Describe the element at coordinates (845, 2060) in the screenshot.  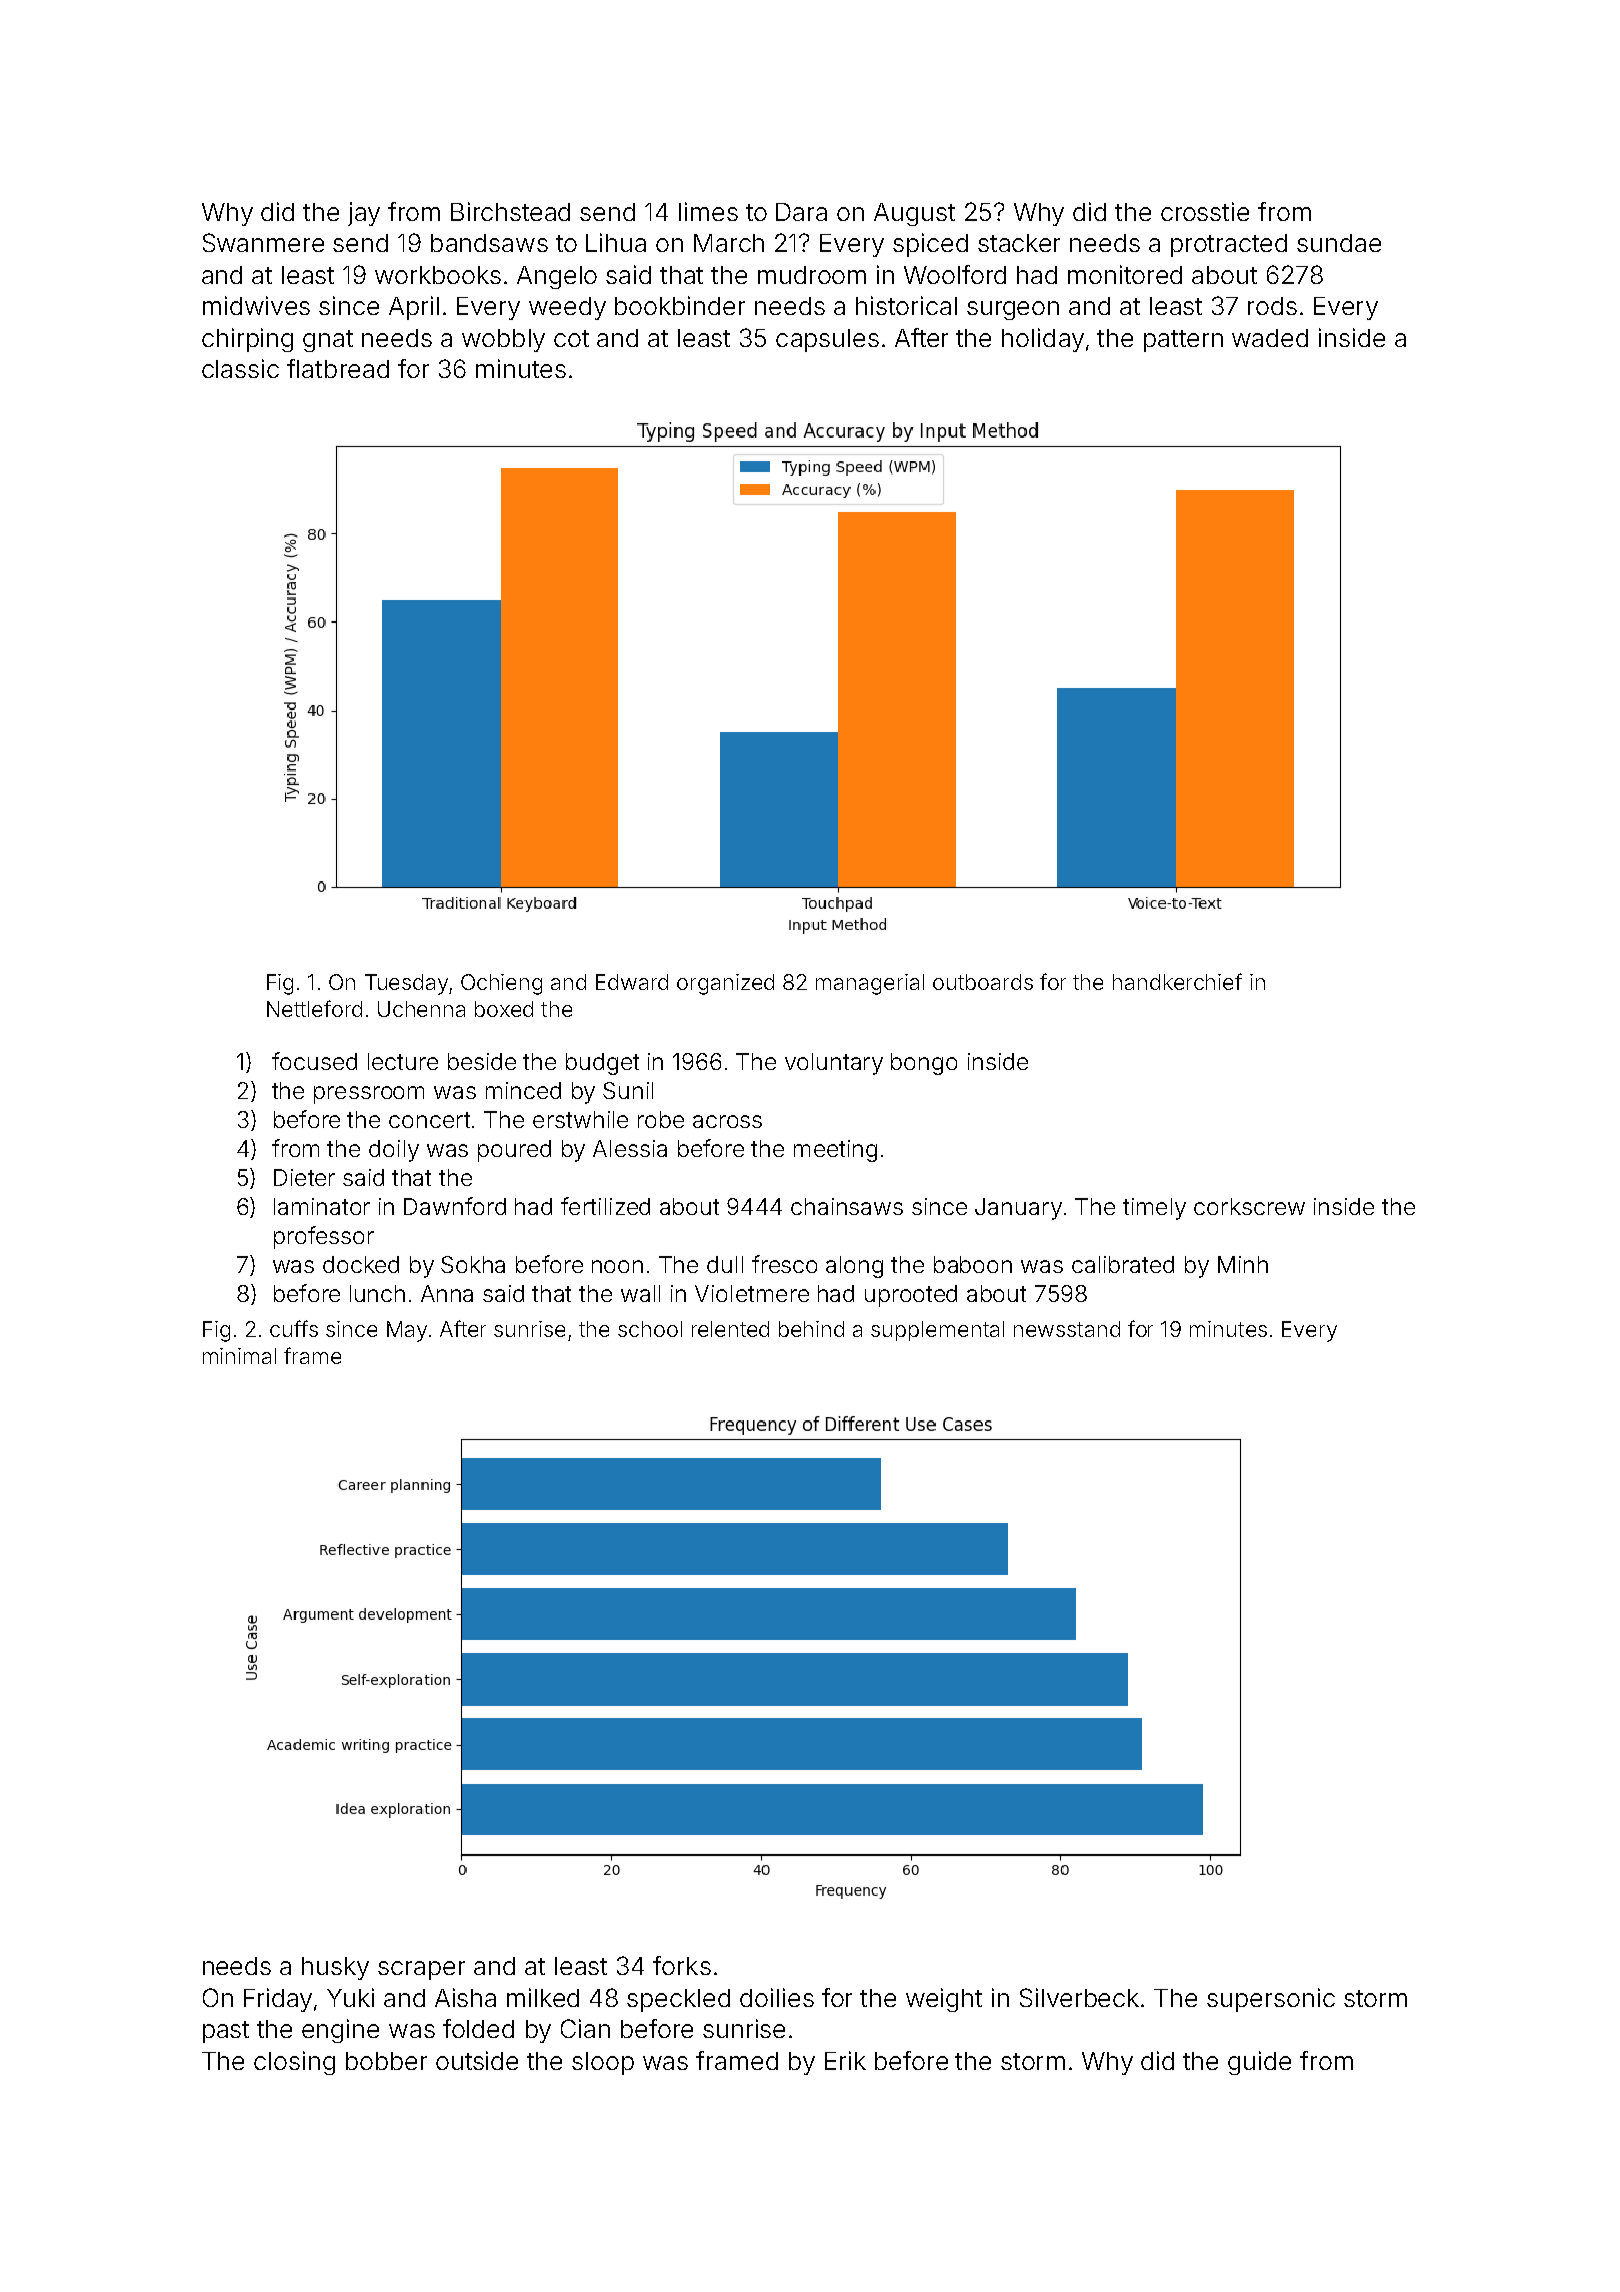
I see `Erik` at that location.
